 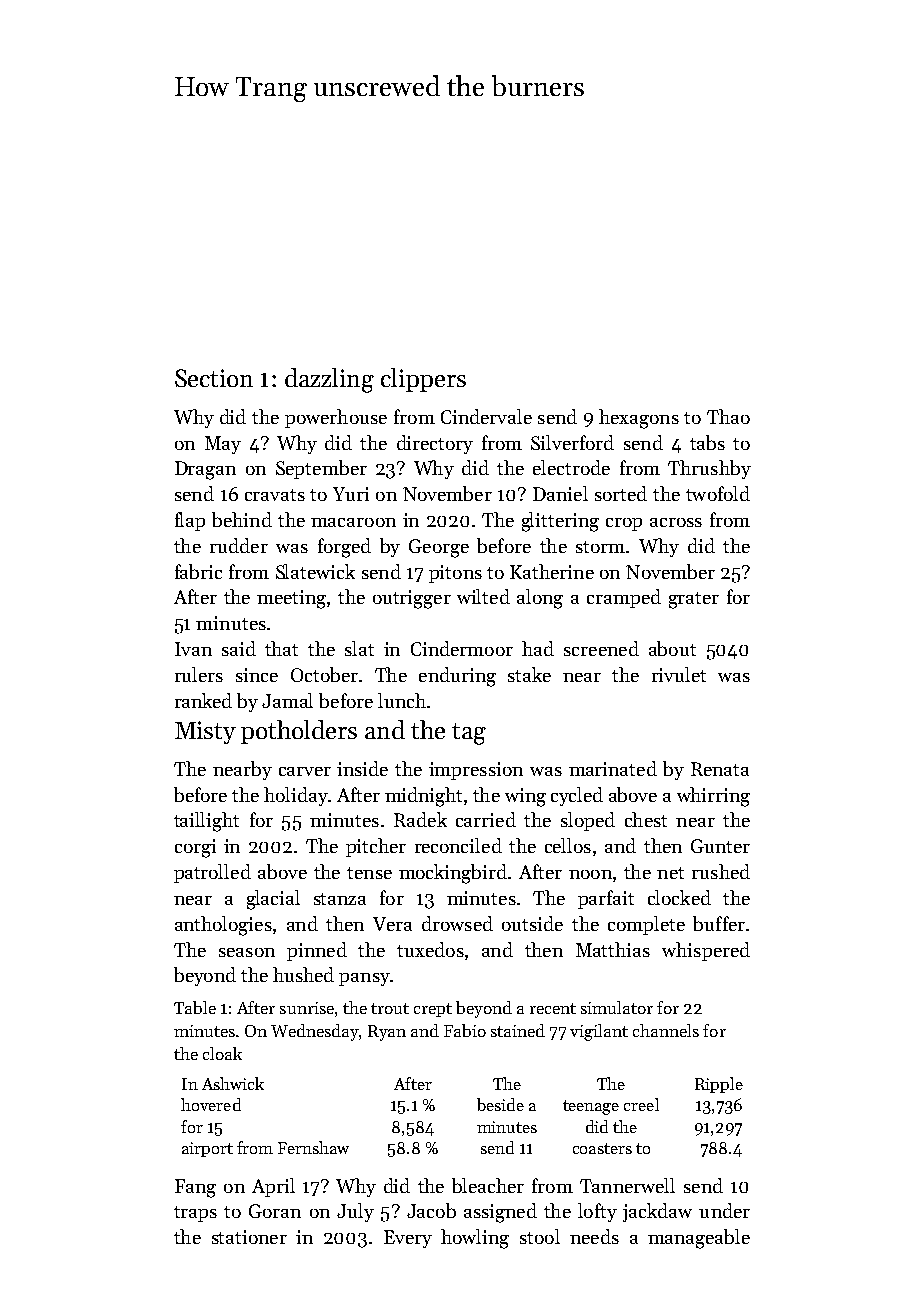 I want to click on Table, so click(x=195, y=1007).
